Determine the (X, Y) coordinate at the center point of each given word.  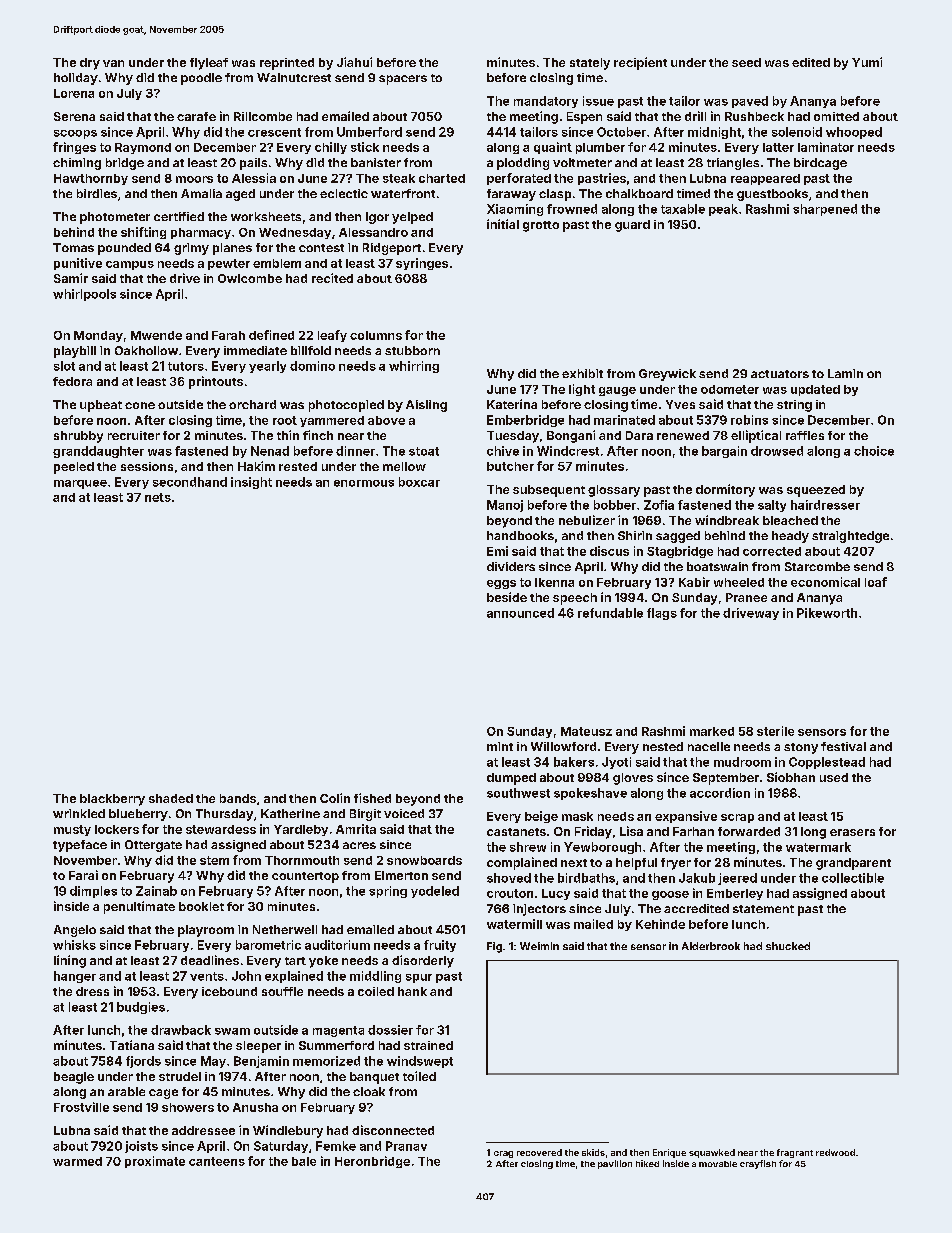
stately (590, 64)
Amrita (356, 829)
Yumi (867, 62)
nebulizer (587, 520)
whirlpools (84, 295)
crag (503, 1154)
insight (251, 483)
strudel (180, 1076)
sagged (678, 537)
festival (843, 746)
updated (815, 390)
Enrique (669, 1153)
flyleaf (209, 64)
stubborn (412, 350)
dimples (93, 892)
